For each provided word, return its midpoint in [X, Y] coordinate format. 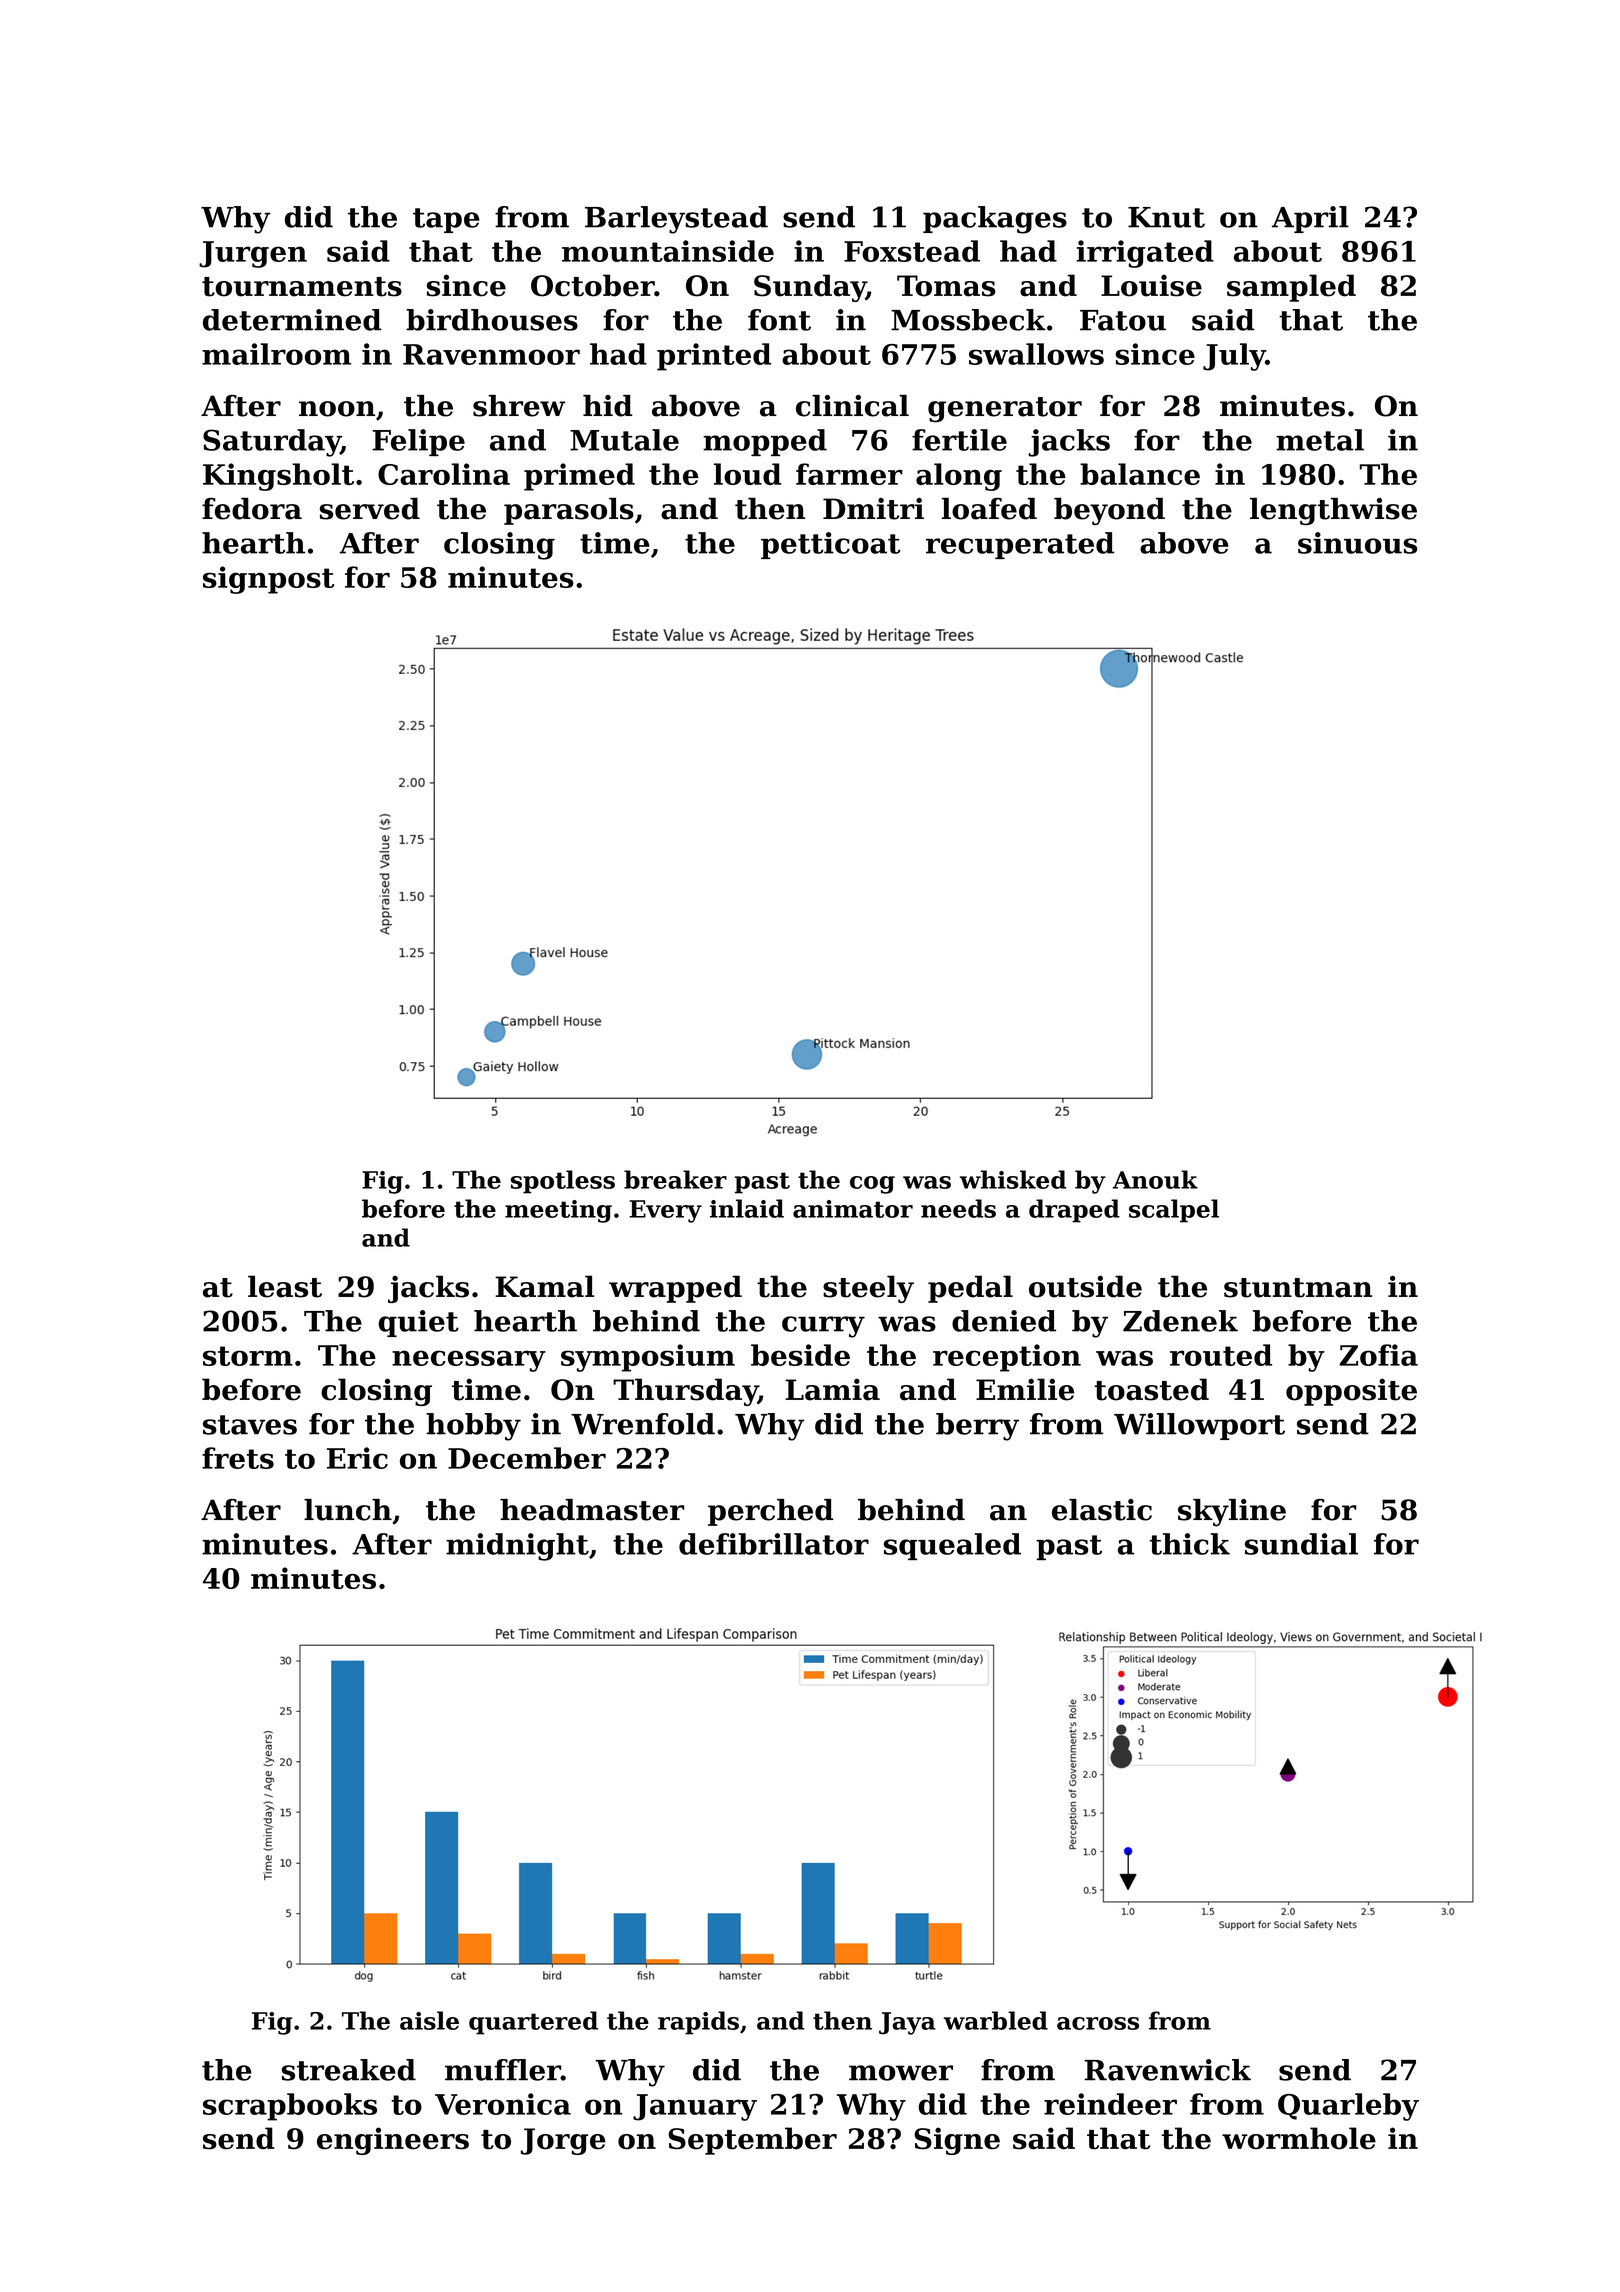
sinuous [1357, 543]
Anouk [1155, 1179]
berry [977, 1427]
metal [1320, 440]
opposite [1351, 1392]
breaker [675, 1179]
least [285, 1286]
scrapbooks [290, 2107]
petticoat [831, 545]
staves [250, 1425]
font [779, 320]
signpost [268, 580]
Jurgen [253, 254]
